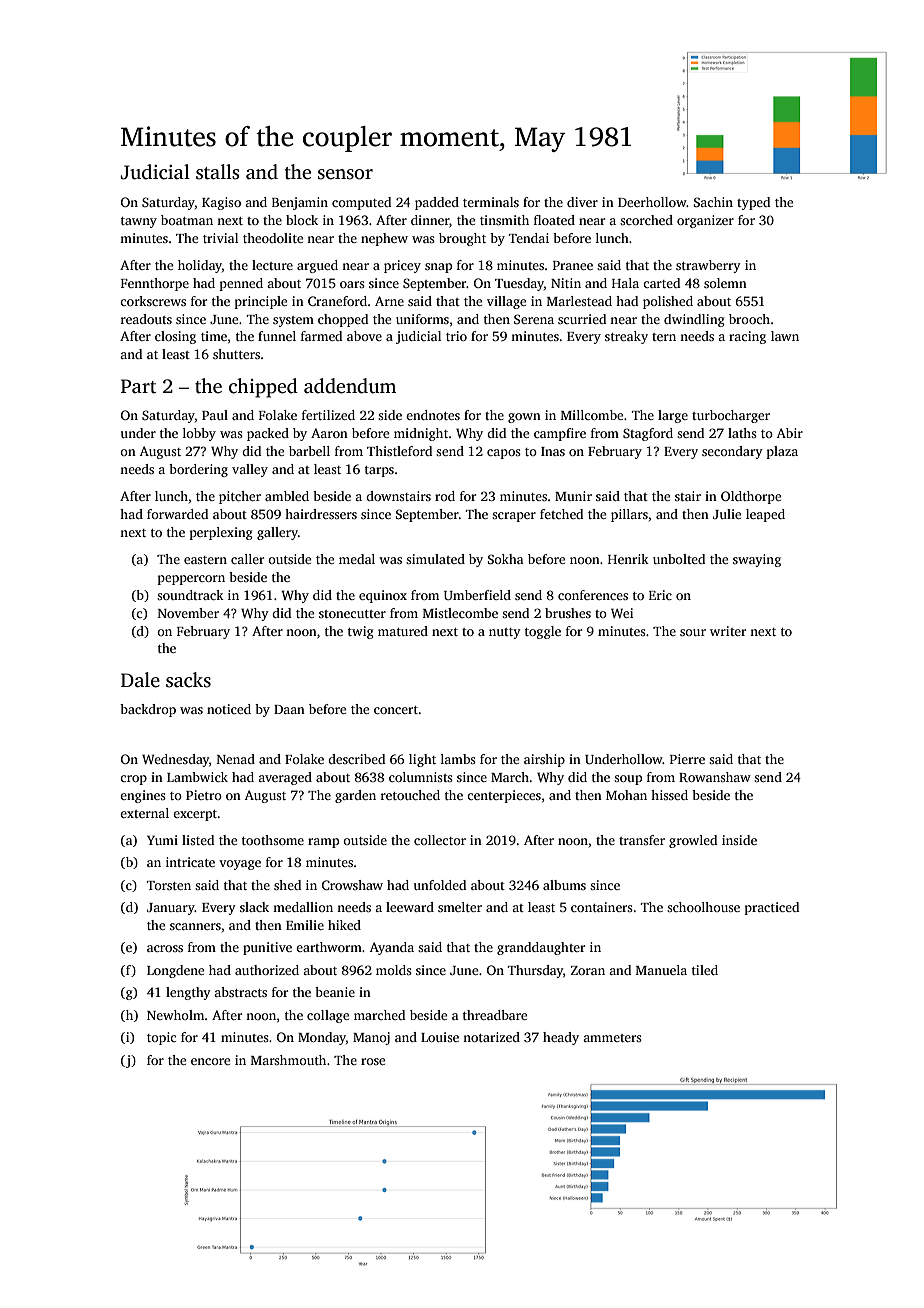 The width and height of the document is (924, 1308). I want to click on caller, so click(247, 559).
